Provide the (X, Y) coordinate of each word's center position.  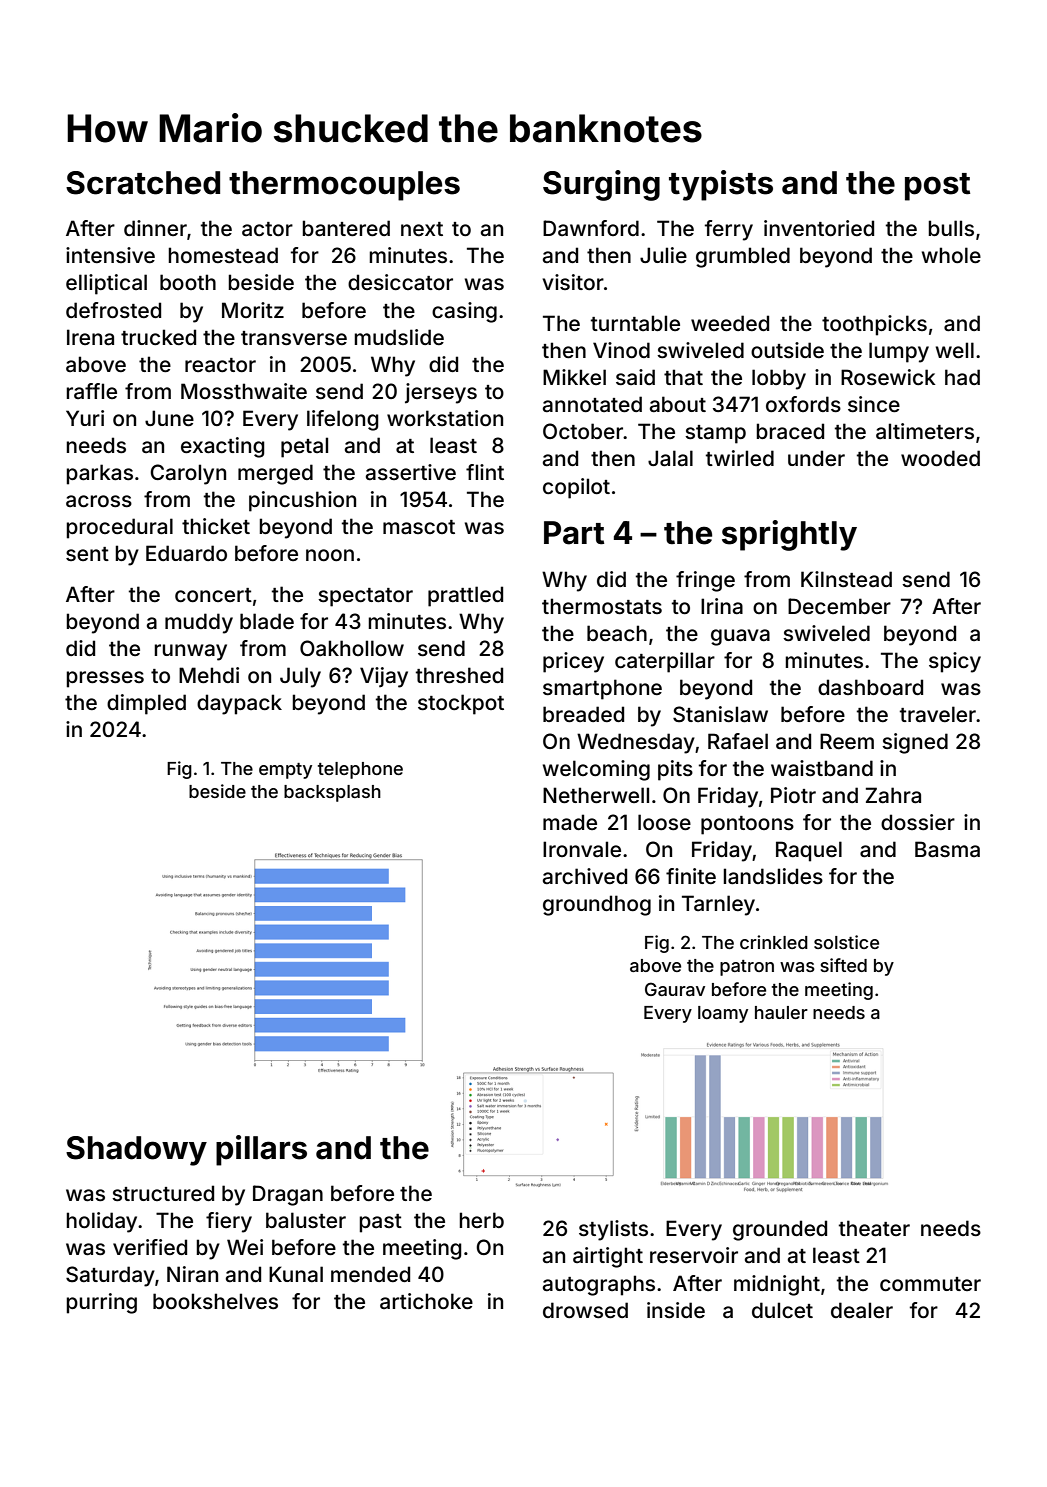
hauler (781, 1012)
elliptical (106, 284)
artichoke (426, 1301)
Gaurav (675, 989)
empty (285, 771)
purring (101, 1303)
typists (721, 185)
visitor (573, 282)
